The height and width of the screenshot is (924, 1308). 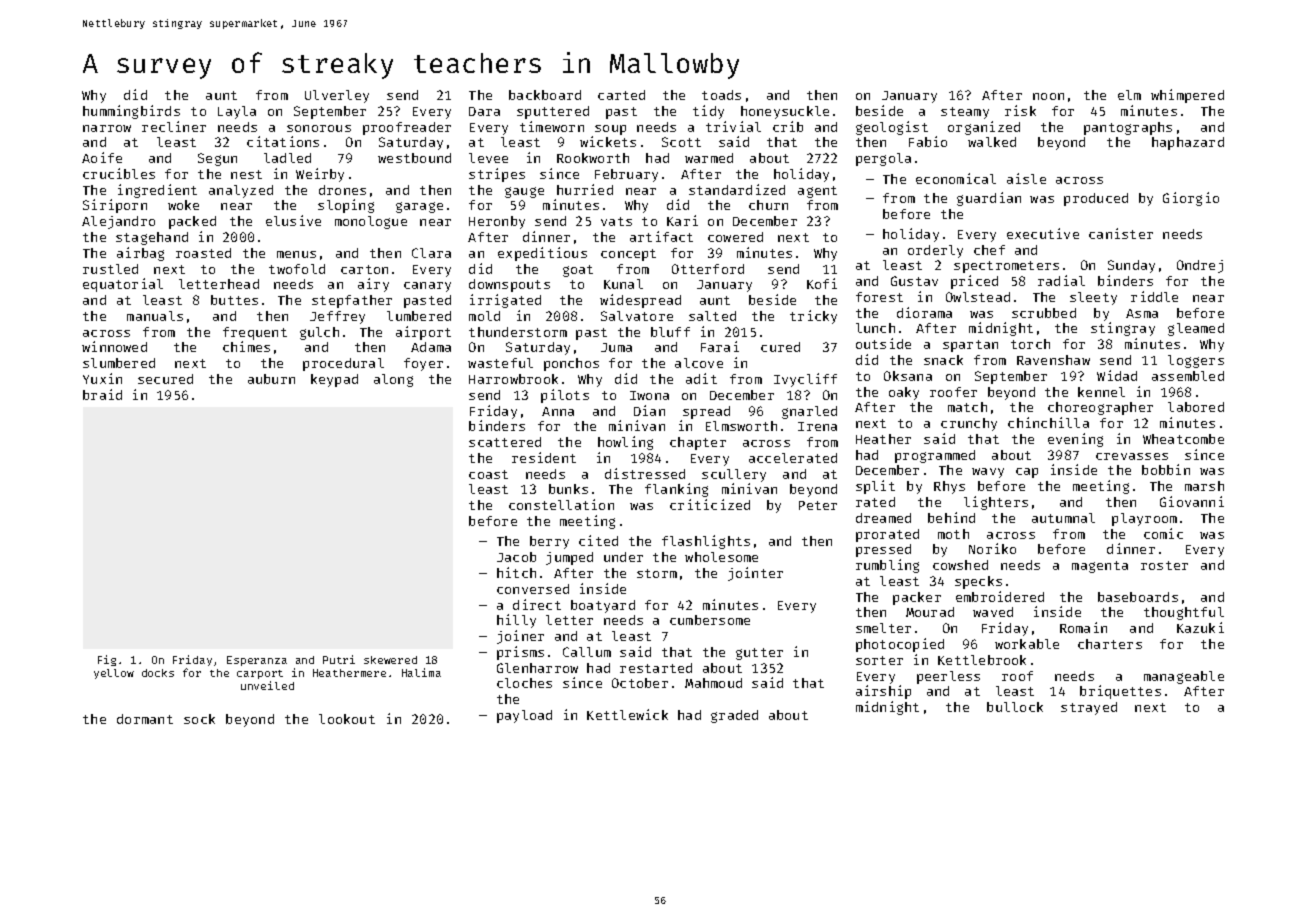 What do you see at coordinates (513, 379) in the screenshot?
I see `Harrowbrook` at bounding box center [513, 379].
